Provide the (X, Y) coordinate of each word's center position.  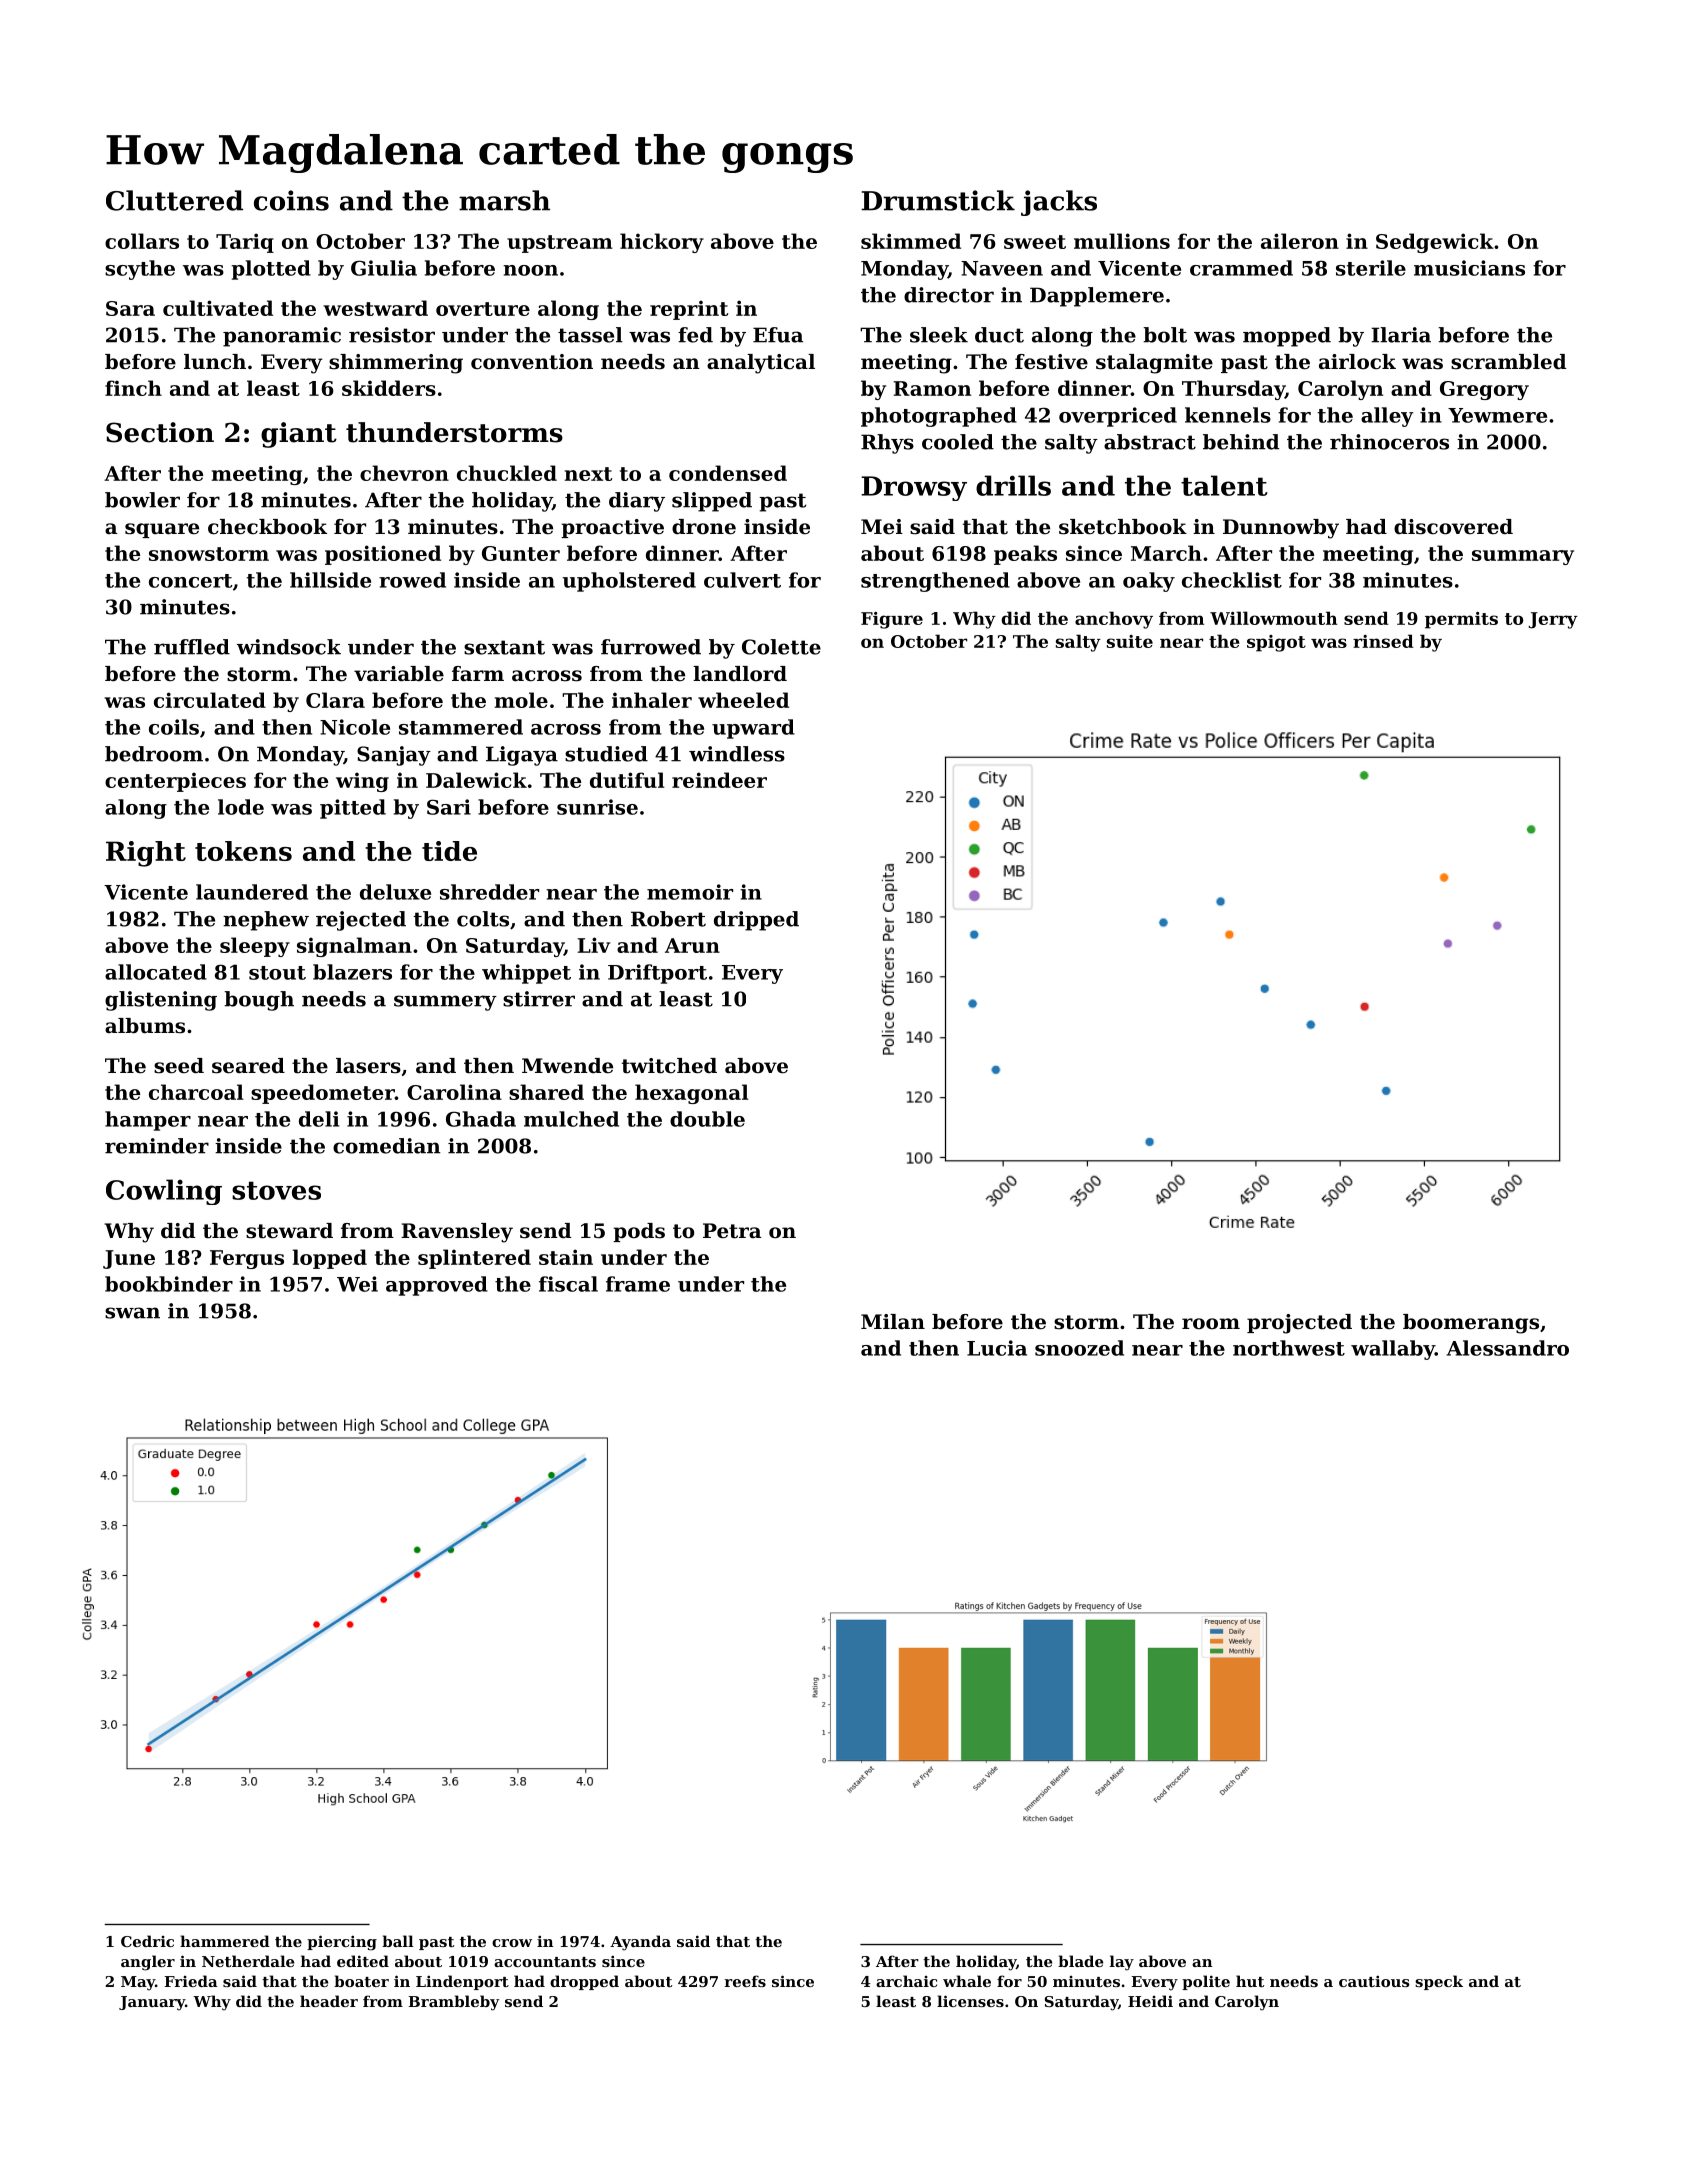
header (329, 2001)
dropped (584, 1982)
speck (1439, 1982)
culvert (742, 580)
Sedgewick (1435, 243)
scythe (140, 270)
